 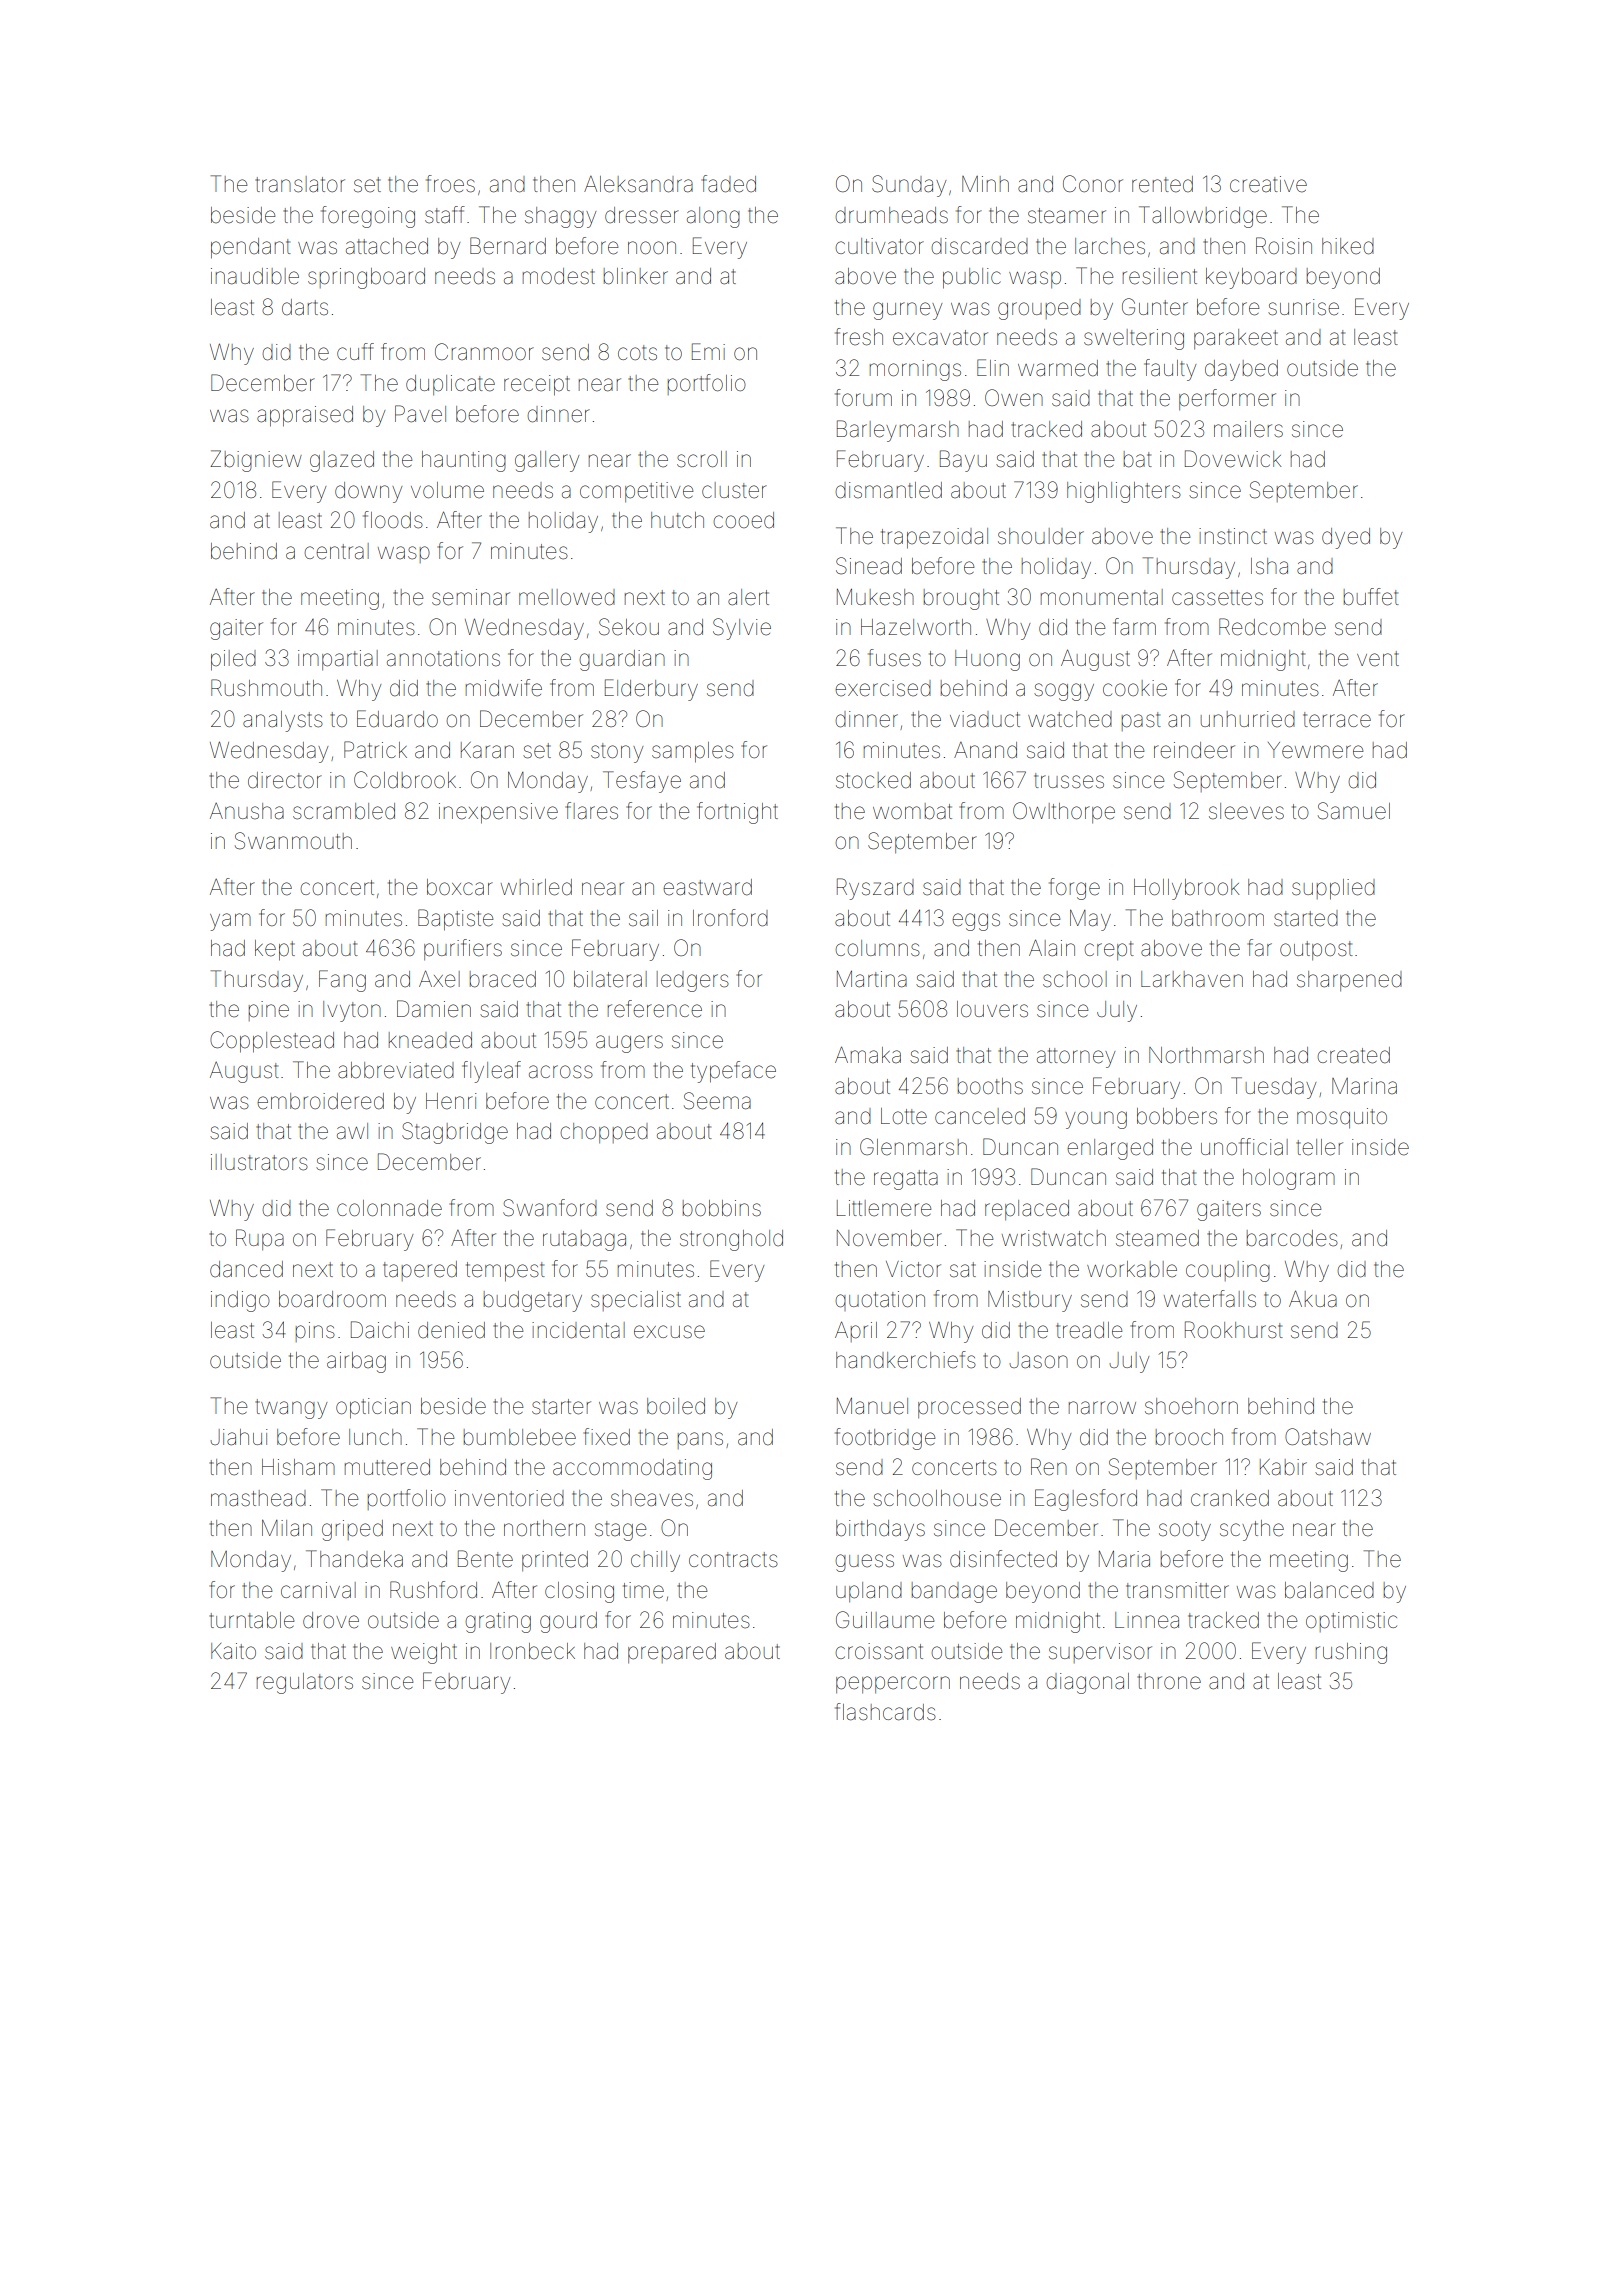 I want to click on diagonal, so click(x=1087, y=1683).
